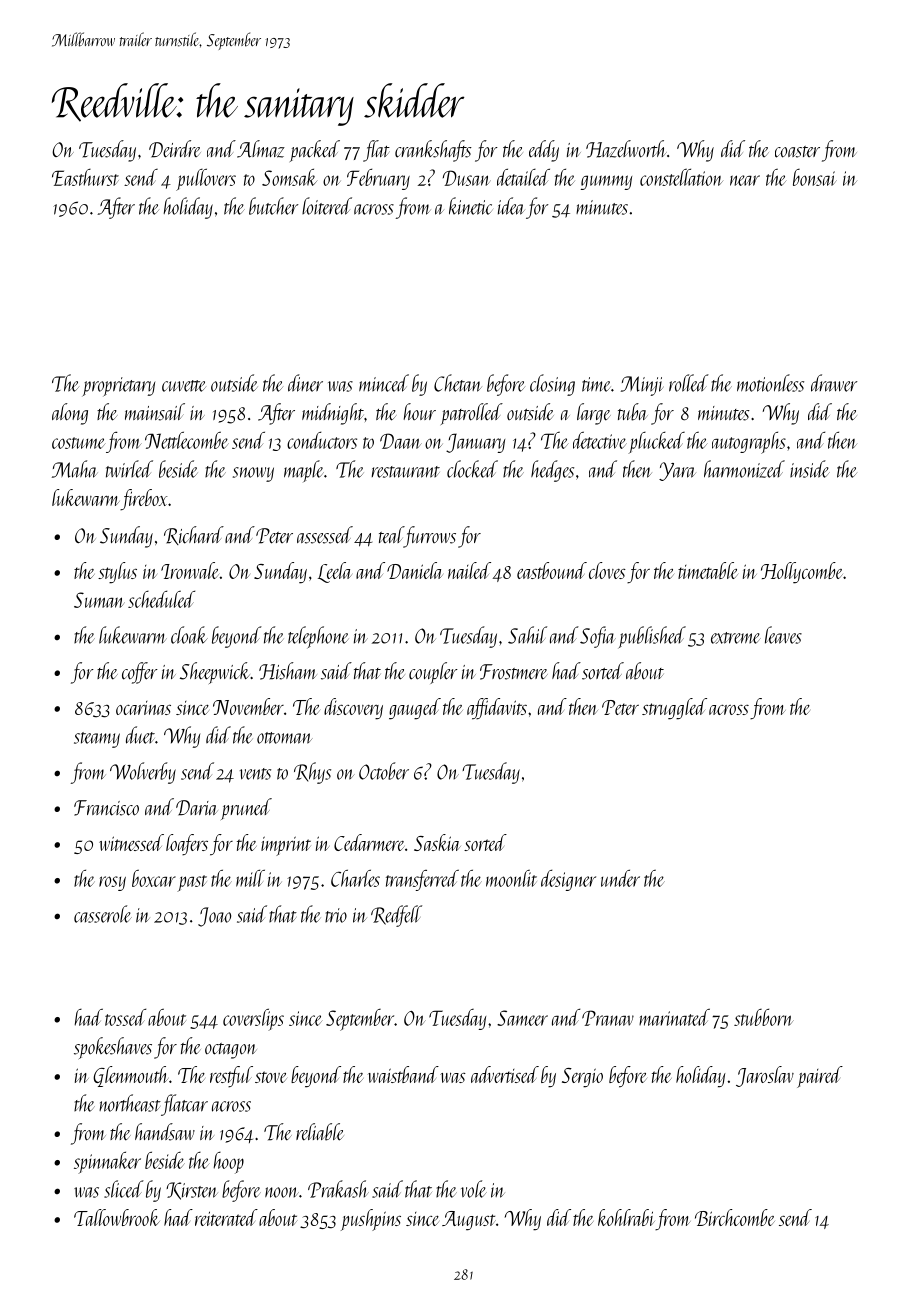 The width and height of the image is (908, 1316). I want to click on Hollycombe, so click(802, 573).
